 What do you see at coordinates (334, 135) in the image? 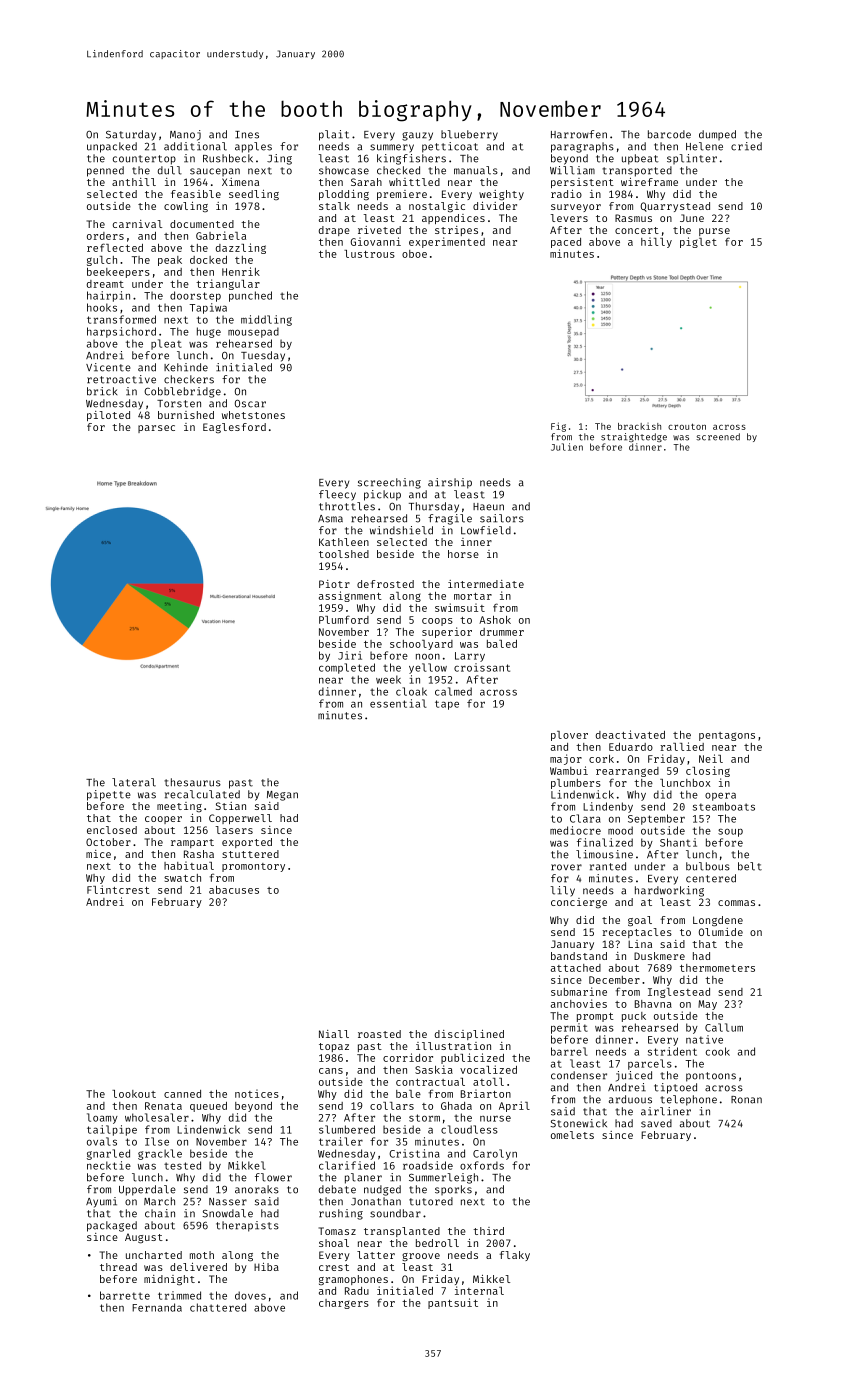
I see `plait` at bounding box center [334, 135].
